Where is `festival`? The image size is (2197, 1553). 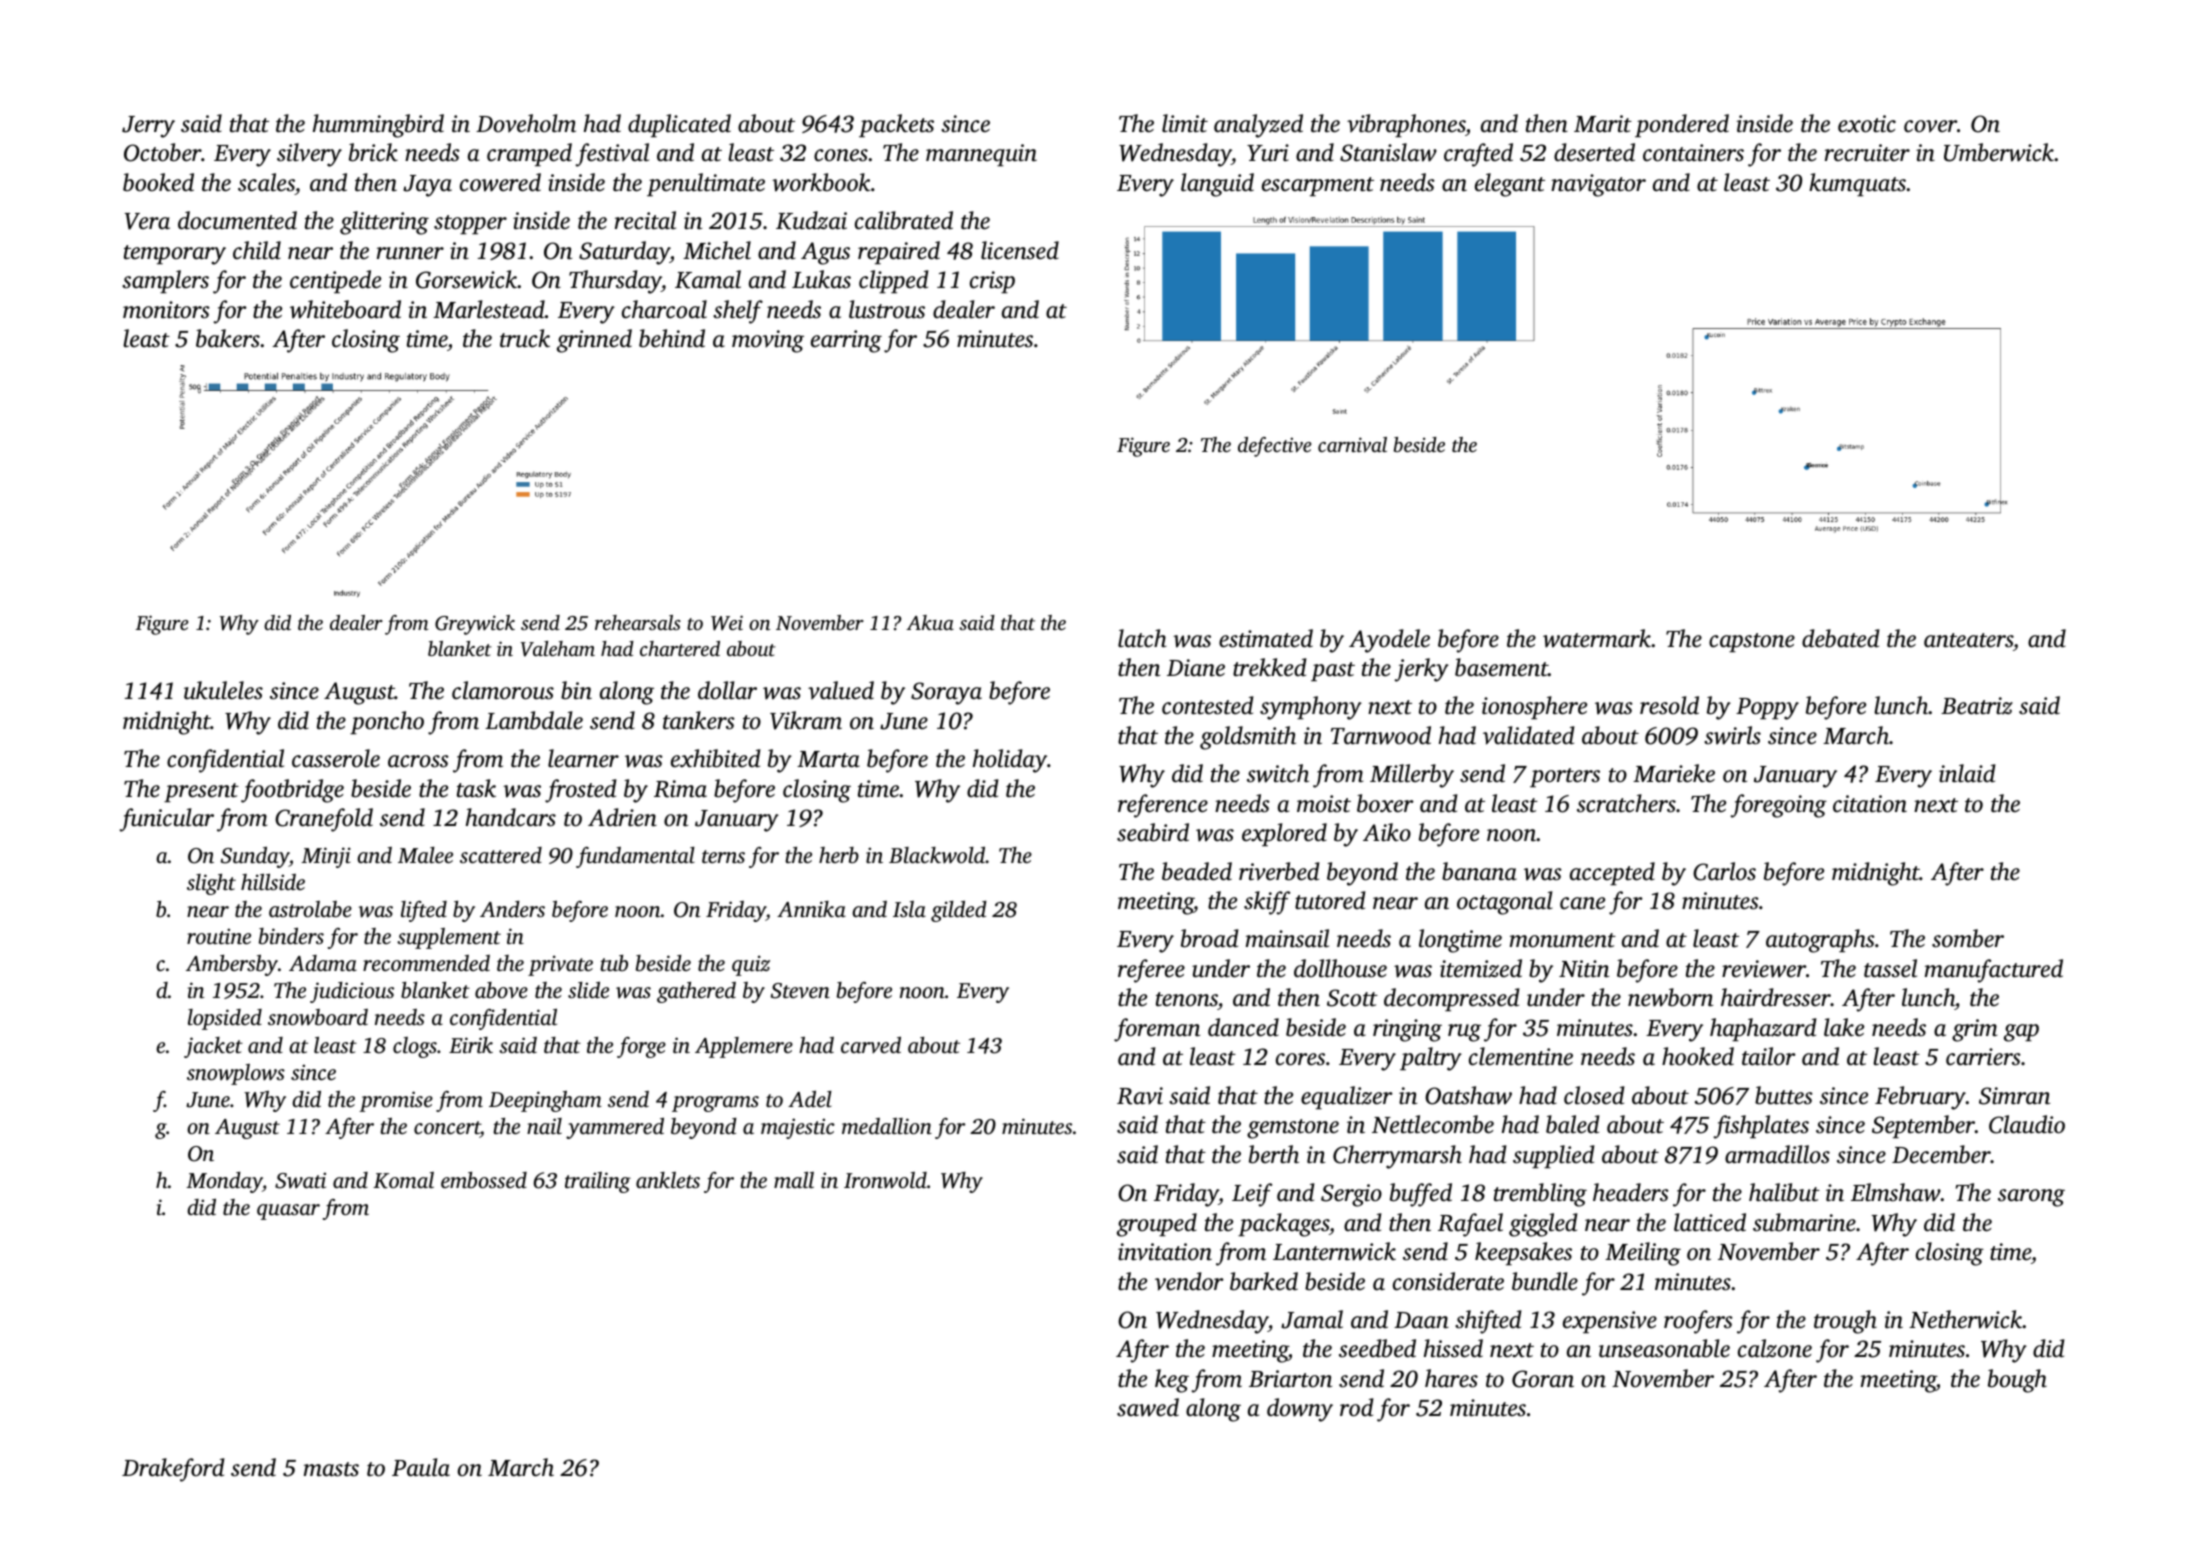 festival is located at coordinates (612, 155).
